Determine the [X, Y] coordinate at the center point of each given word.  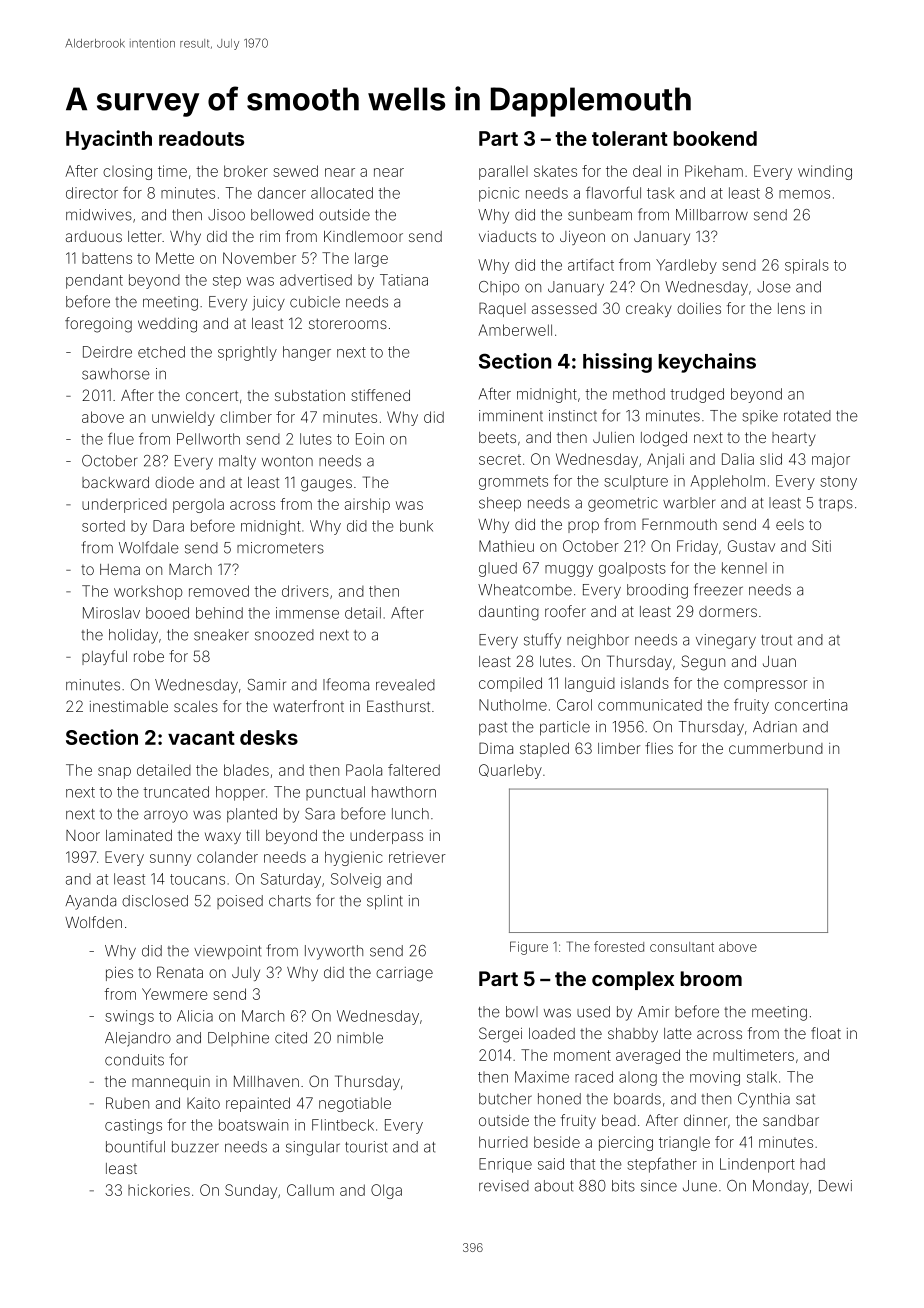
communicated [650, 705]
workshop [148, 592]
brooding [657, 591]
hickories [159, 1190]
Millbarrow [712, 215]
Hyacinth [109, 140]
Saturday [291, 880]
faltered [414, 770]
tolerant [630, 138]
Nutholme [513, 705]
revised [504, 1186]
